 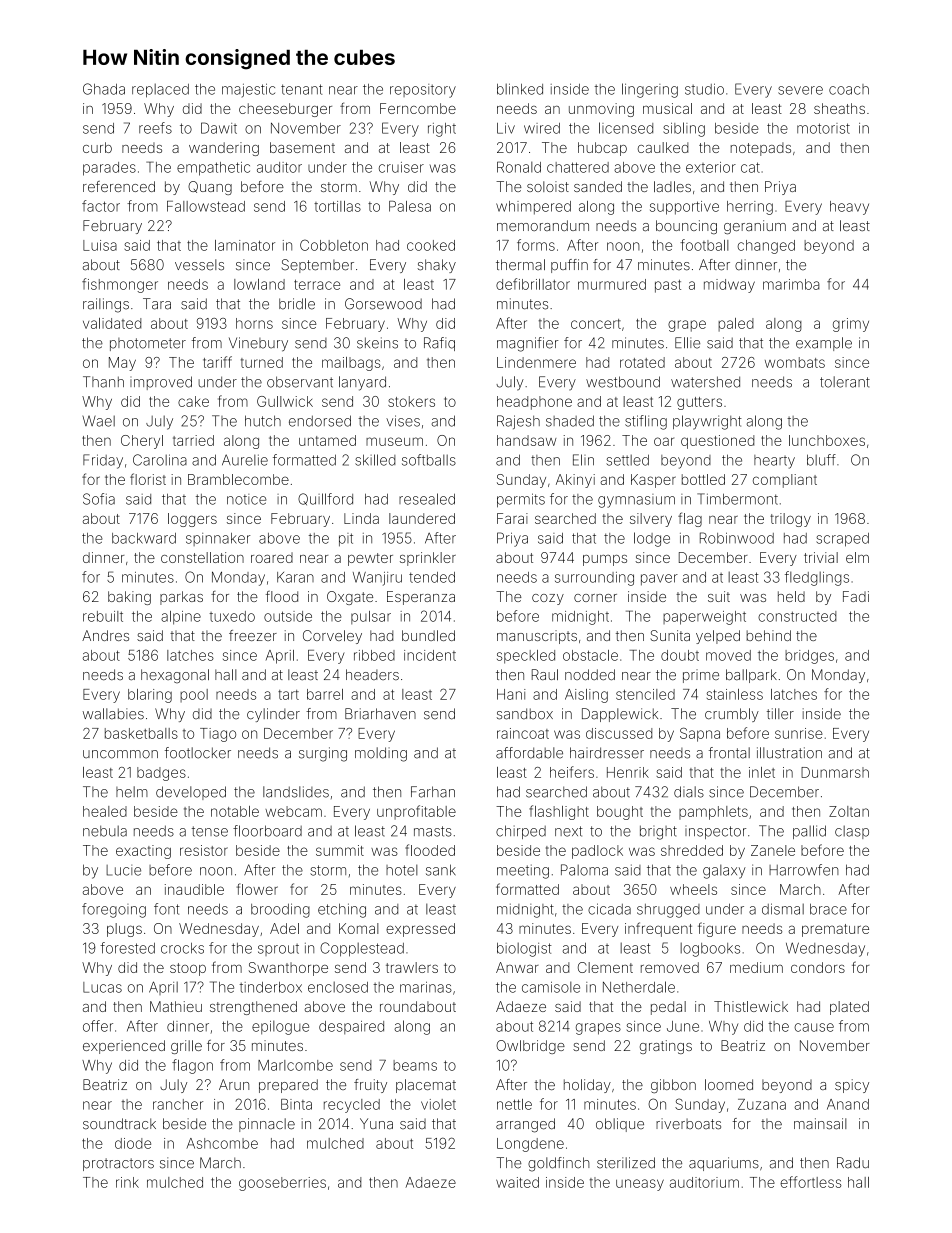 I want to click on blinked, so click(x=520, y=89).
